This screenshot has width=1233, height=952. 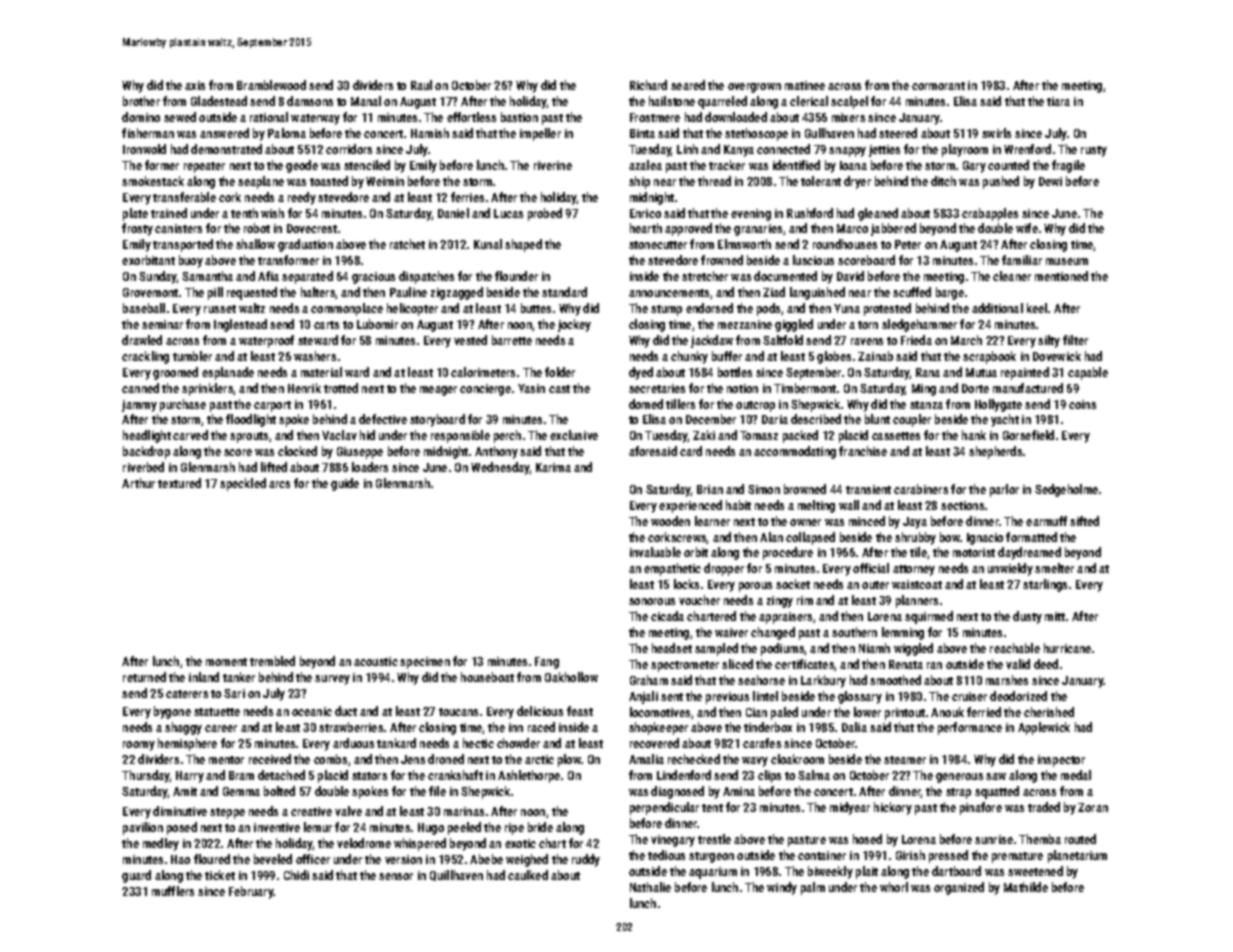 What do you see at coordinates (969, 696) in the screenshot?
I see `cruiser` at bounding box center [969, 696].
